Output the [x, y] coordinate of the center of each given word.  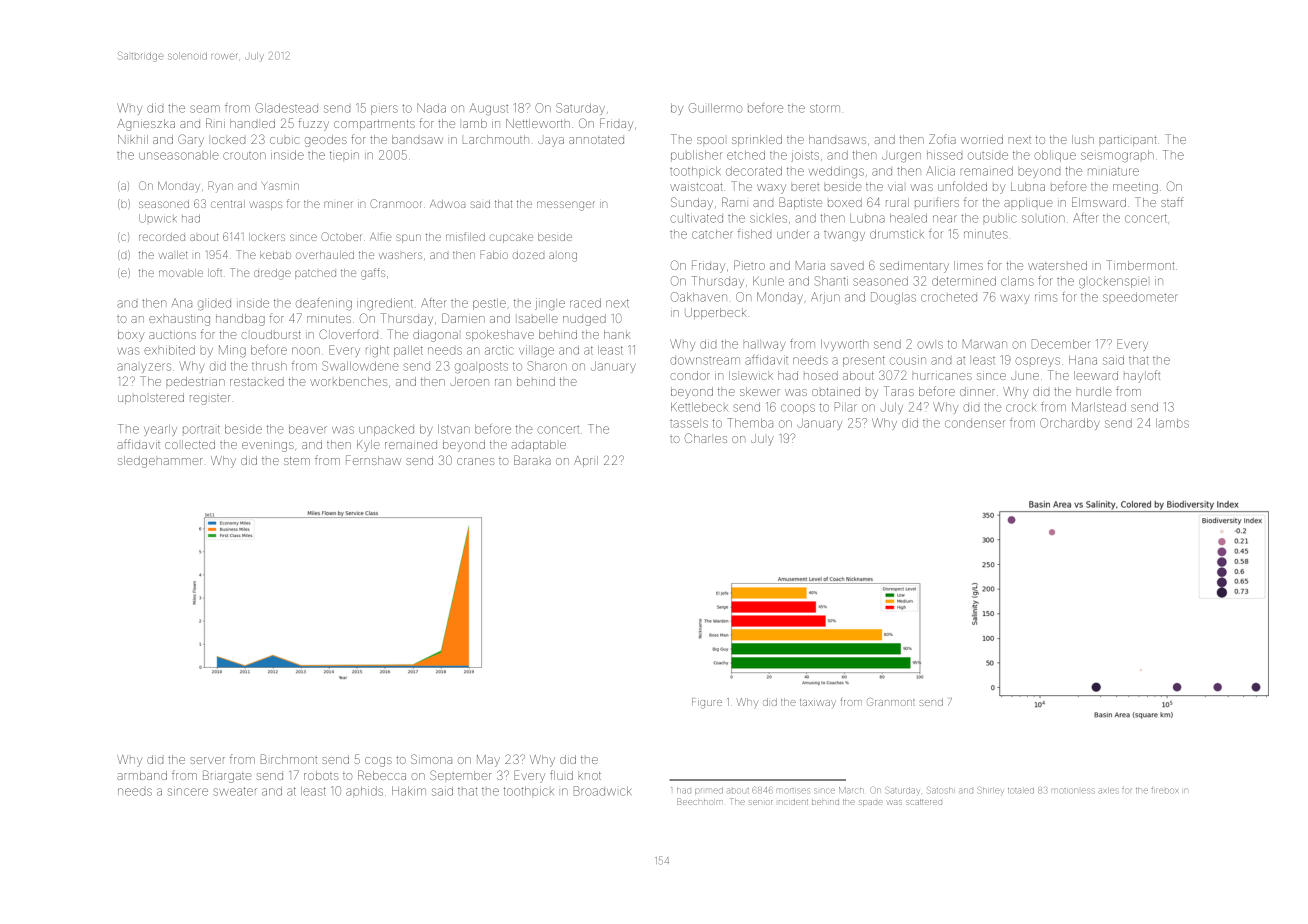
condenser [975, 424]
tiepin [344, 155]
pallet [408, 351]
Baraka [532, 460]
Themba [750, 423]
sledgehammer [160, 462]
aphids [364, 791]
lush [1083, 139]
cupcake [511, 238]
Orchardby [1070, 424]
